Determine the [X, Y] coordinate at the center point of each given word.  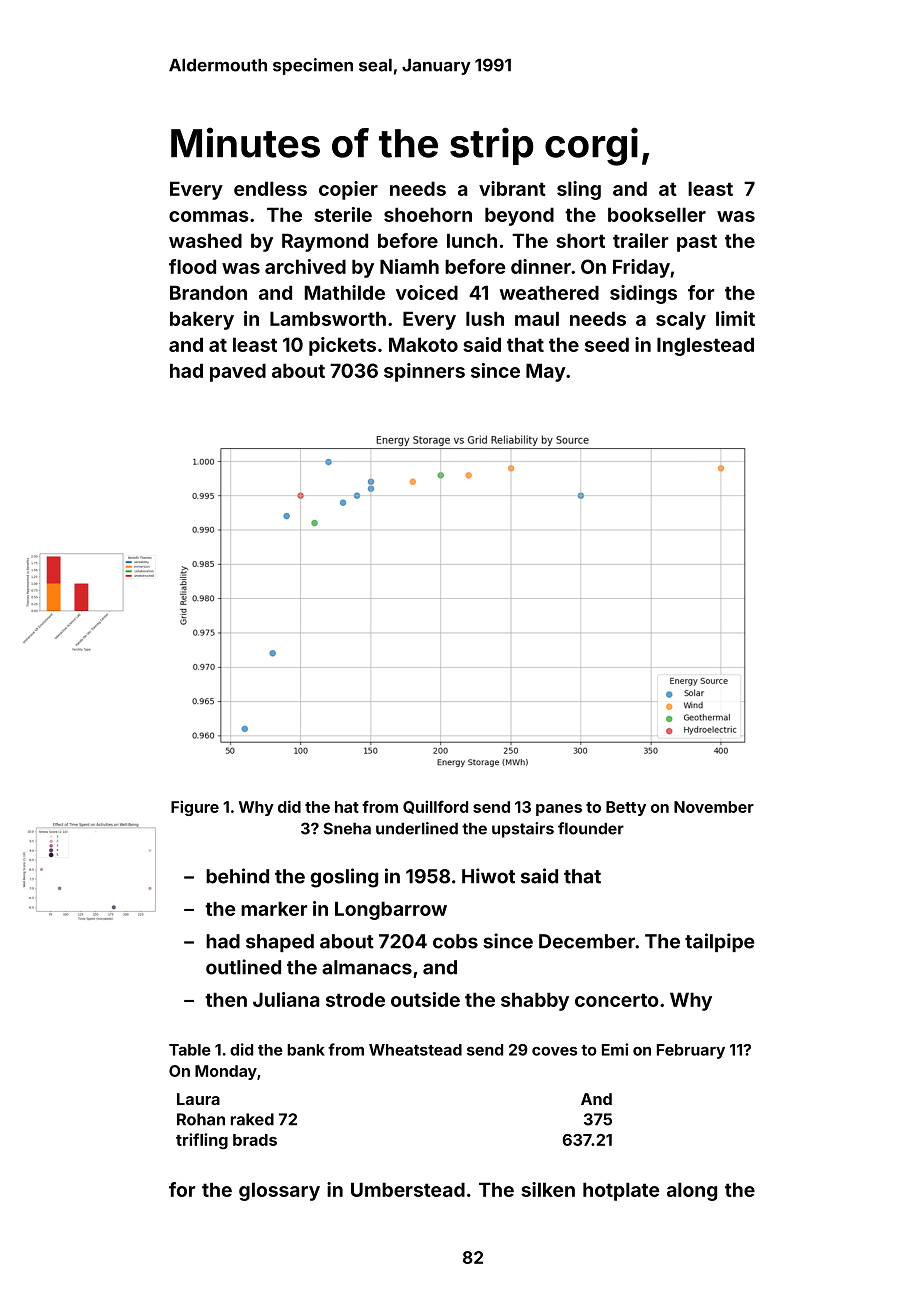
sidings [643, 294]
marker [274, 908]
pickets [342, 346]
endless [270, 188]
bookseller [657, 214]
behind [237, 876]
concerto [617, 1000]
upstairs [523, 830]
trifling [202, 1141]
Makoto [423, 344]
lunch [472, 240]
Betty [626, 808]
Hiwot [488, 876]
